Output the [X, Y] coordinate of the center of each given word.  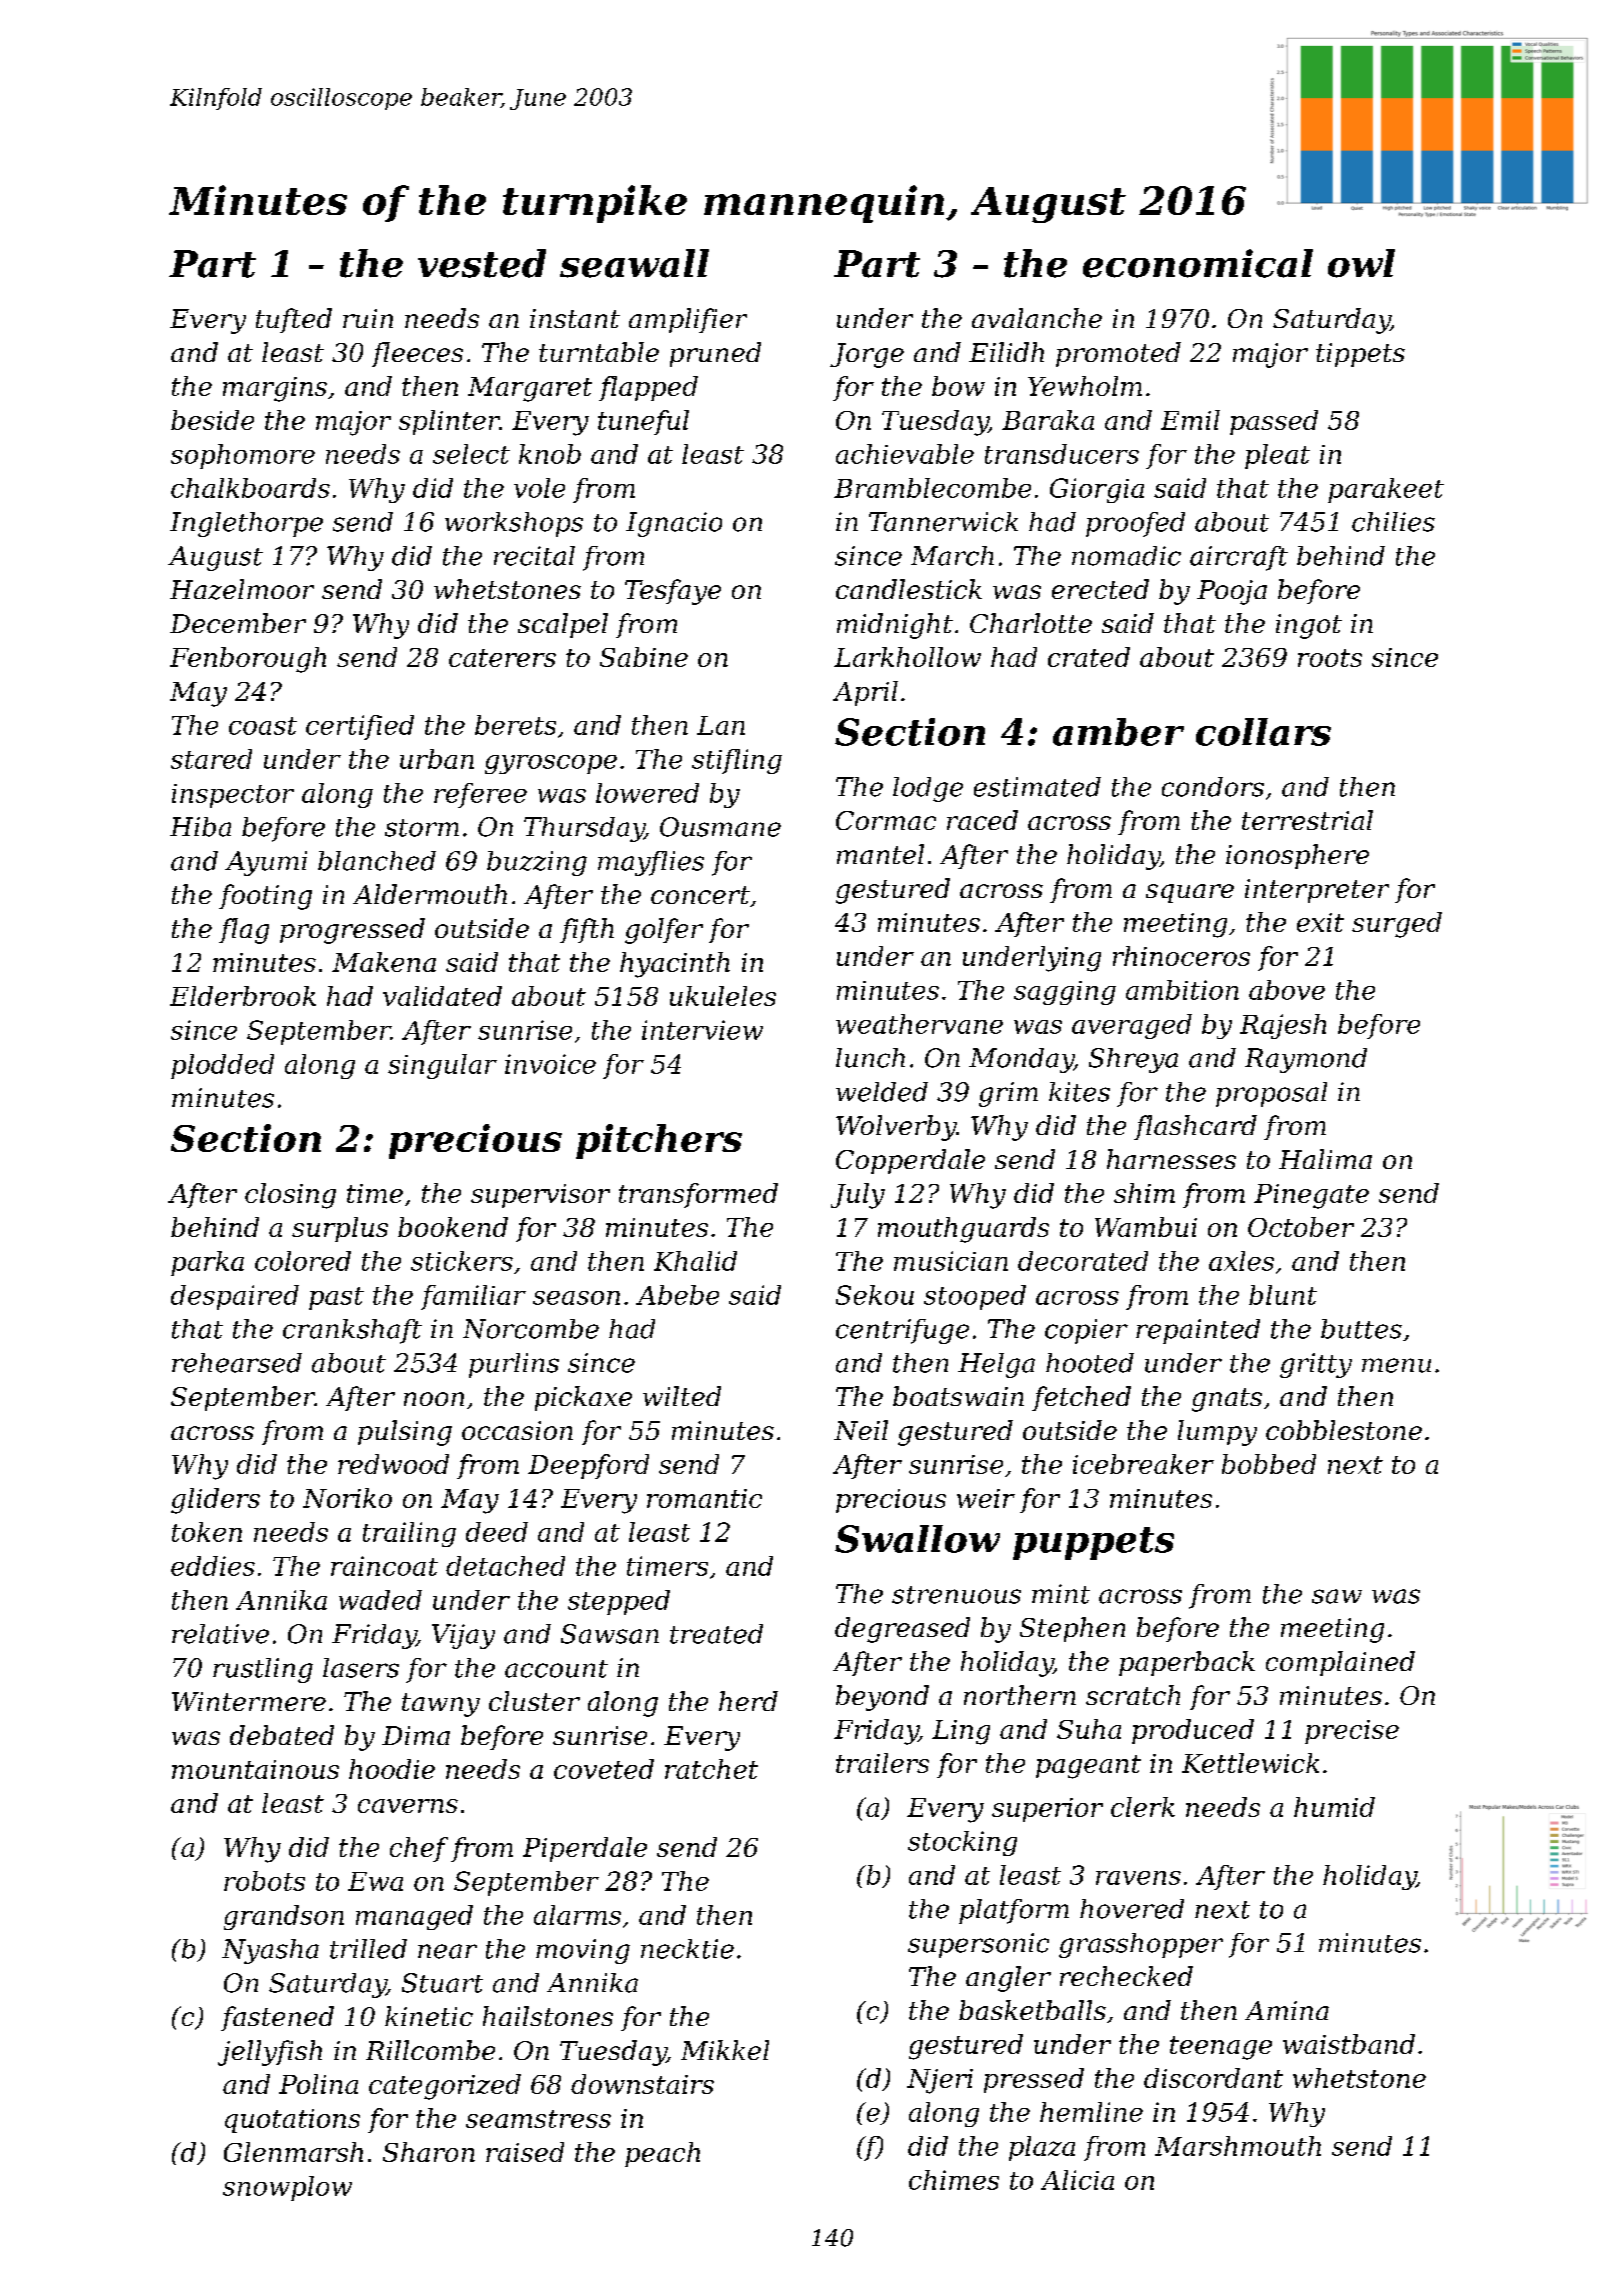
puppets [1093, 1543]
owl [1361, 263]
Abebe [677, 1295]
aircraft [1239, 558]
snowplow [287, 2188]
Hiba [200, 827]
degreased [902, 1630]
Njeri [940, 2081]
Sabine [644, 657]
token [207, 1532]
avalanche [1037, 318]
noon [434, 1399]
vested [482, 263]
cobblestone [1344, 1430]
